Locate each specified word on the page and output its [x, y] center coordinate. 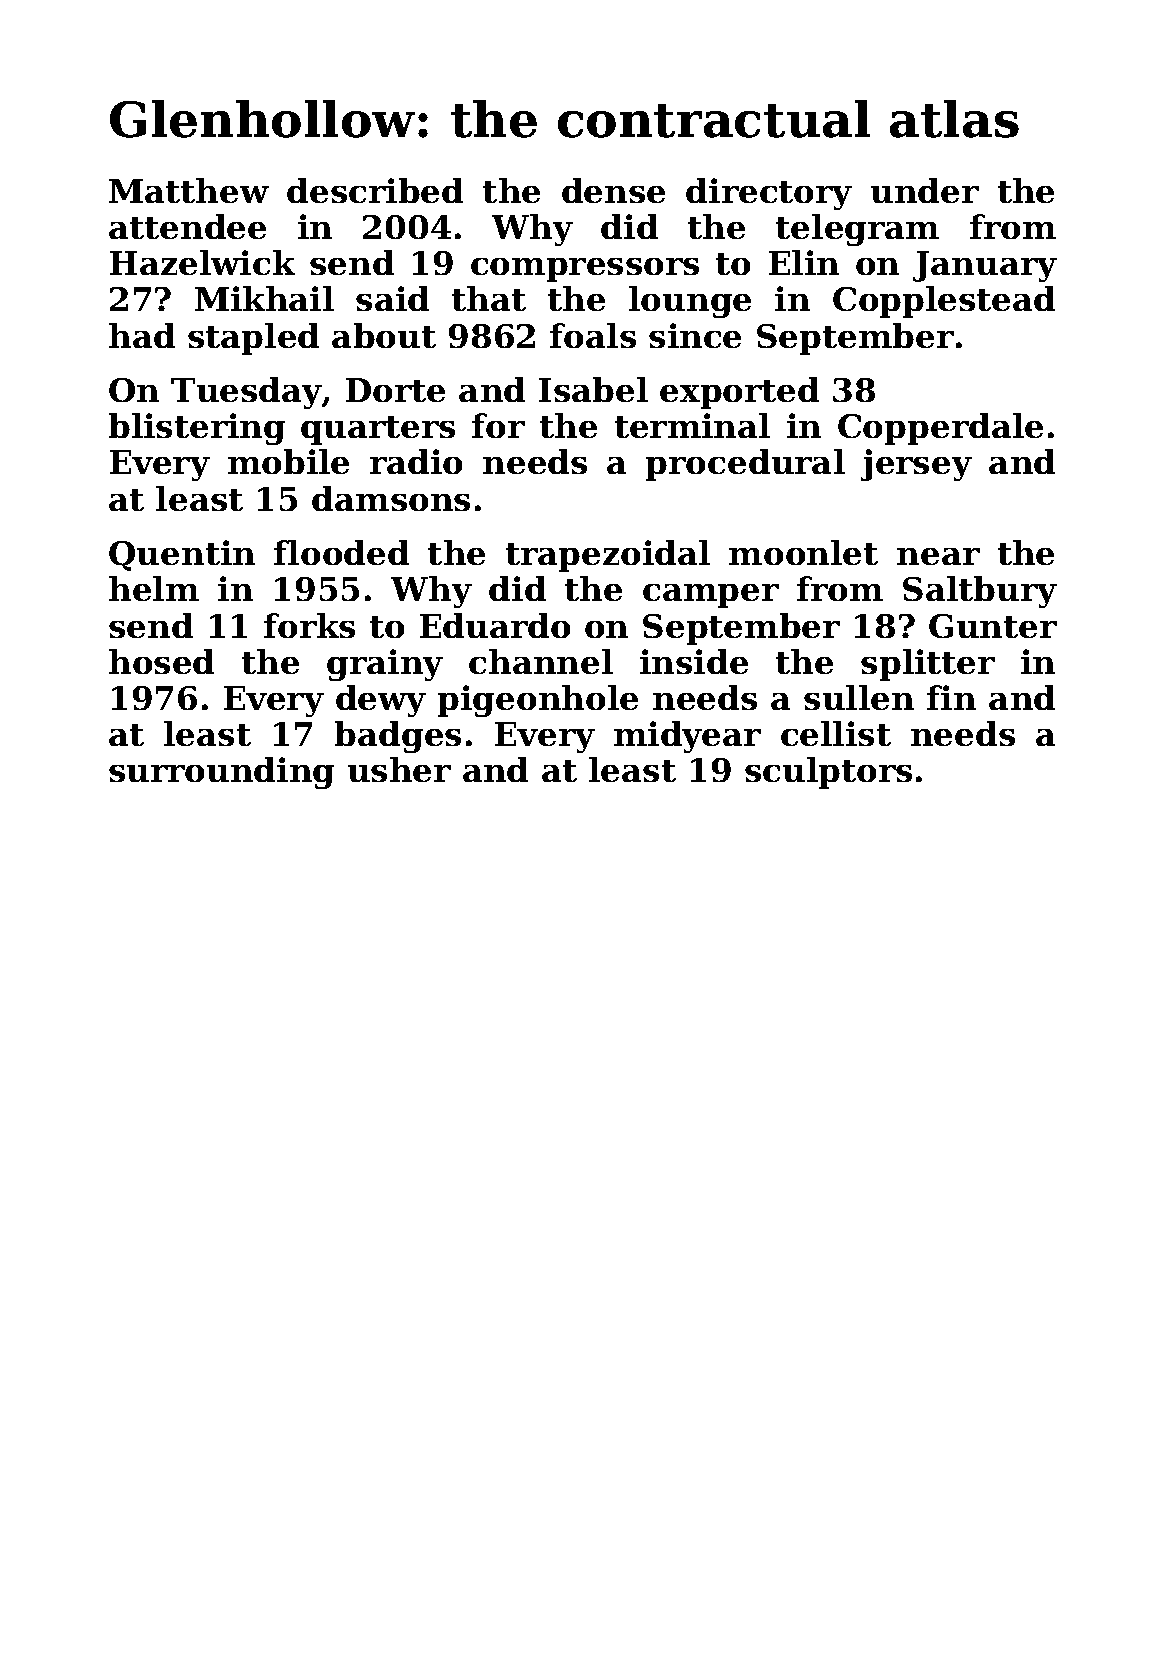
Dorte [395, 390]
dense [613, 190]
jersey [916, 465]
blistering [197, 429]
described [375, 190]
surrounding [221, 773]
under [925, 190]
